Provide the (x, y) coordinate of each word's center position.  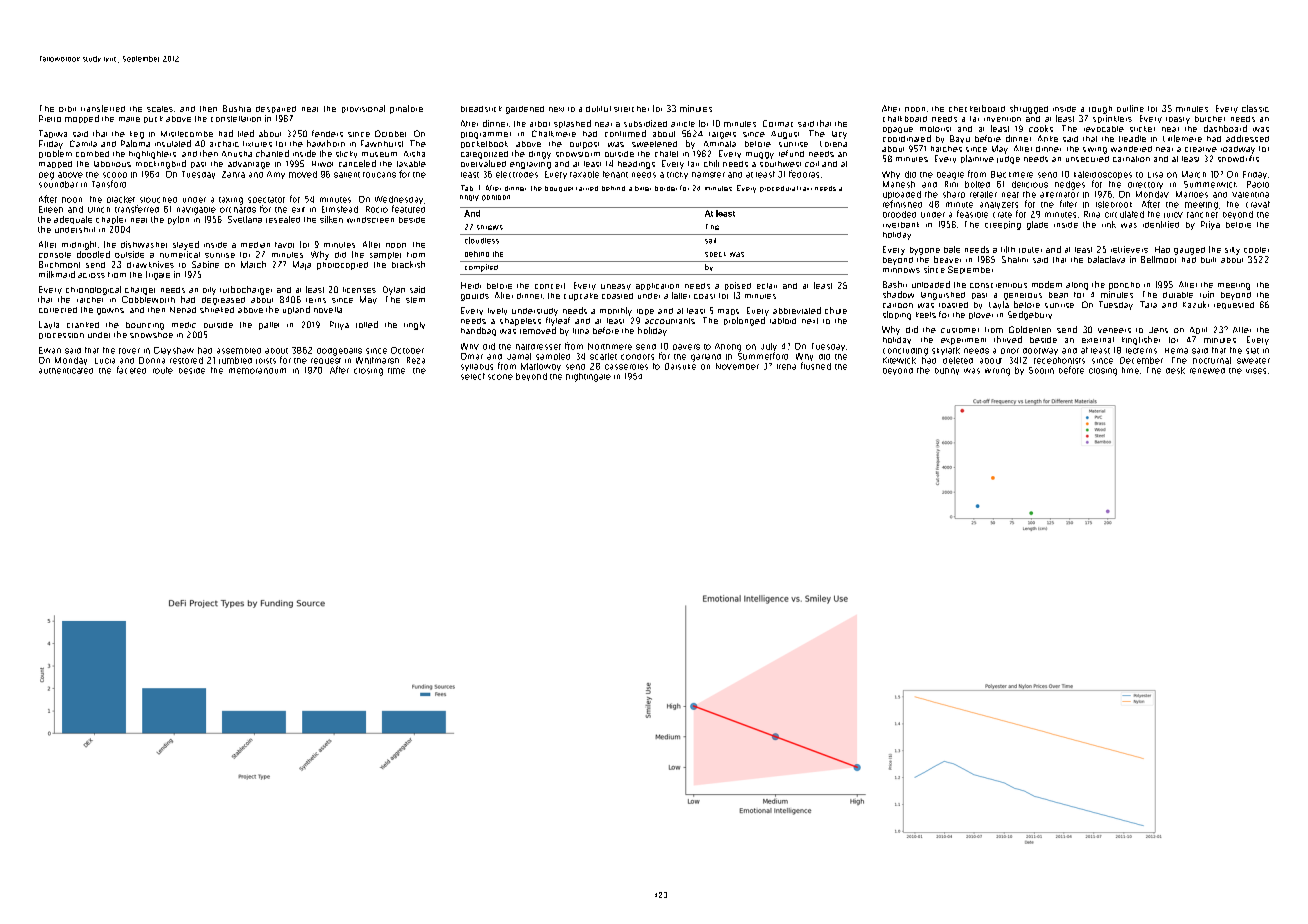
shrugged (1029, 109)
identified (1161, 224)
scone (500, 377)
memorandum (257, 371)
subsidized (645, 123)
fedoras (804, 174)
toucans (379, 175)
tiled (246, 133)
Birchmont (59, 264)
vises (1256, 371)
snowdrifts (1238, 158)
